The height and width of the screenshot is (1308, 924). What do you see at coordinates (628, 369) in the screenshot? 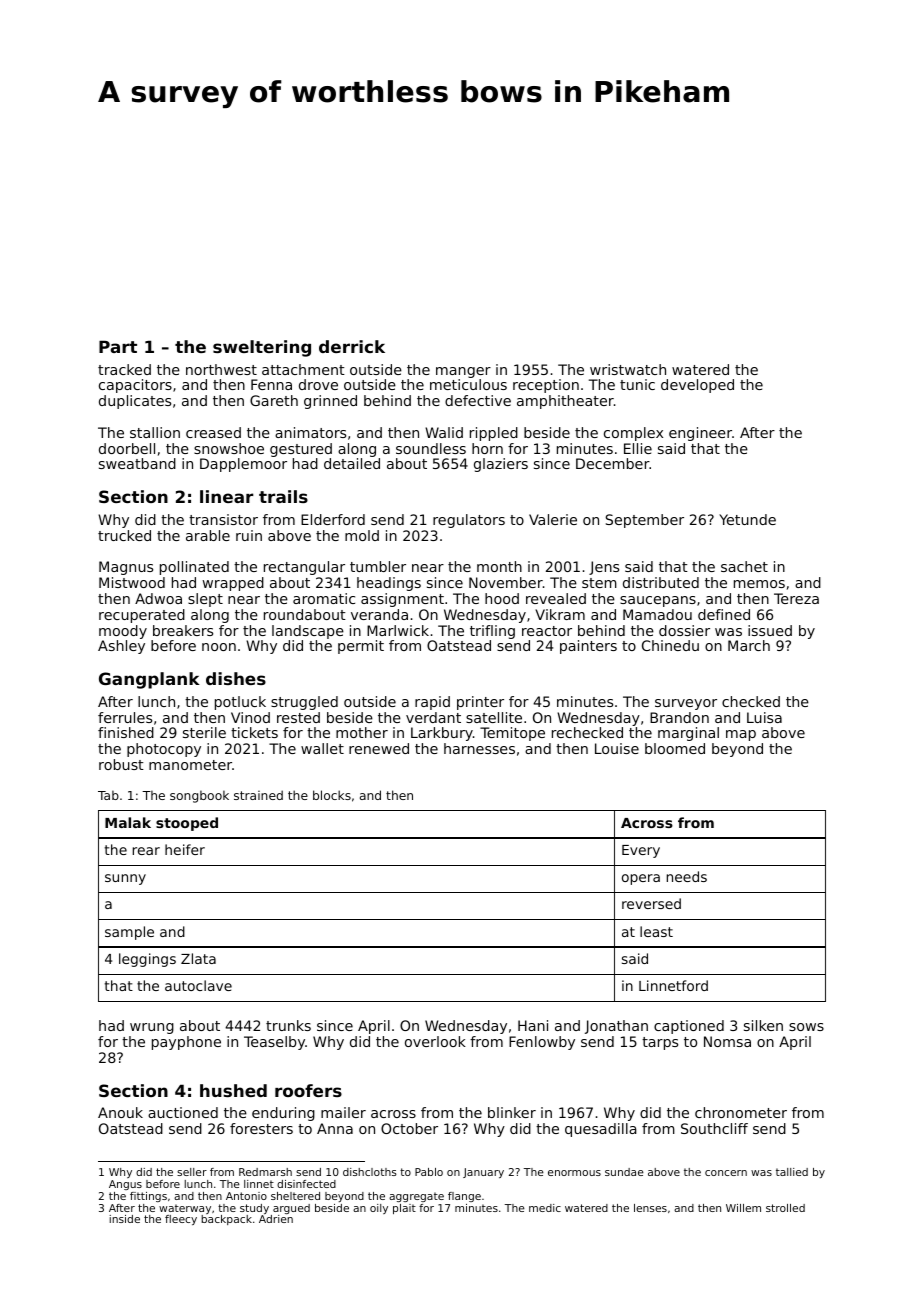
I see `wristwatch` at bounding box center [628, 369].
